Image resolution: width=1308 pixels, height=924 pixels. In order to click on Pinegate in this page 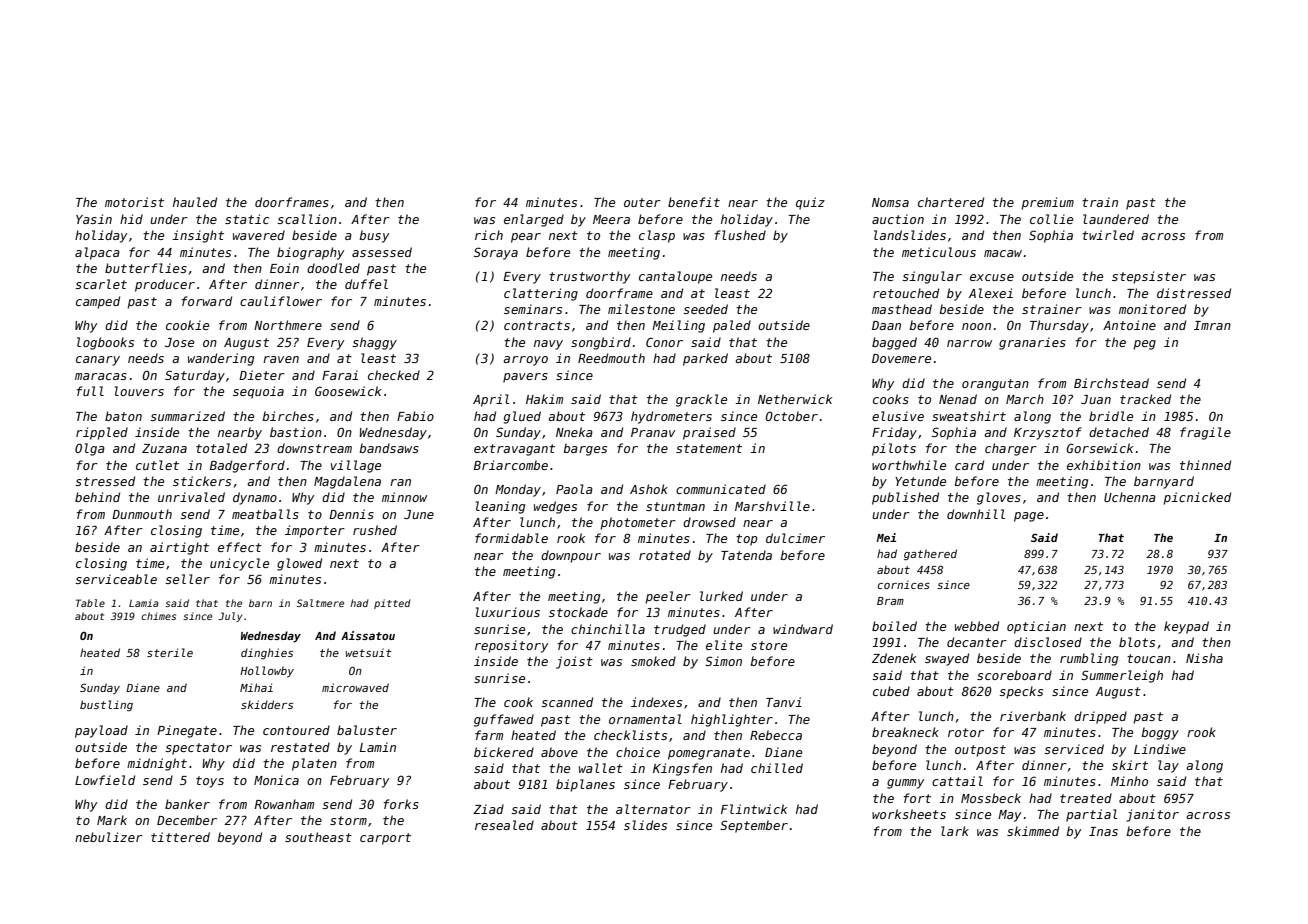, I will do `click(187, 731)`.
